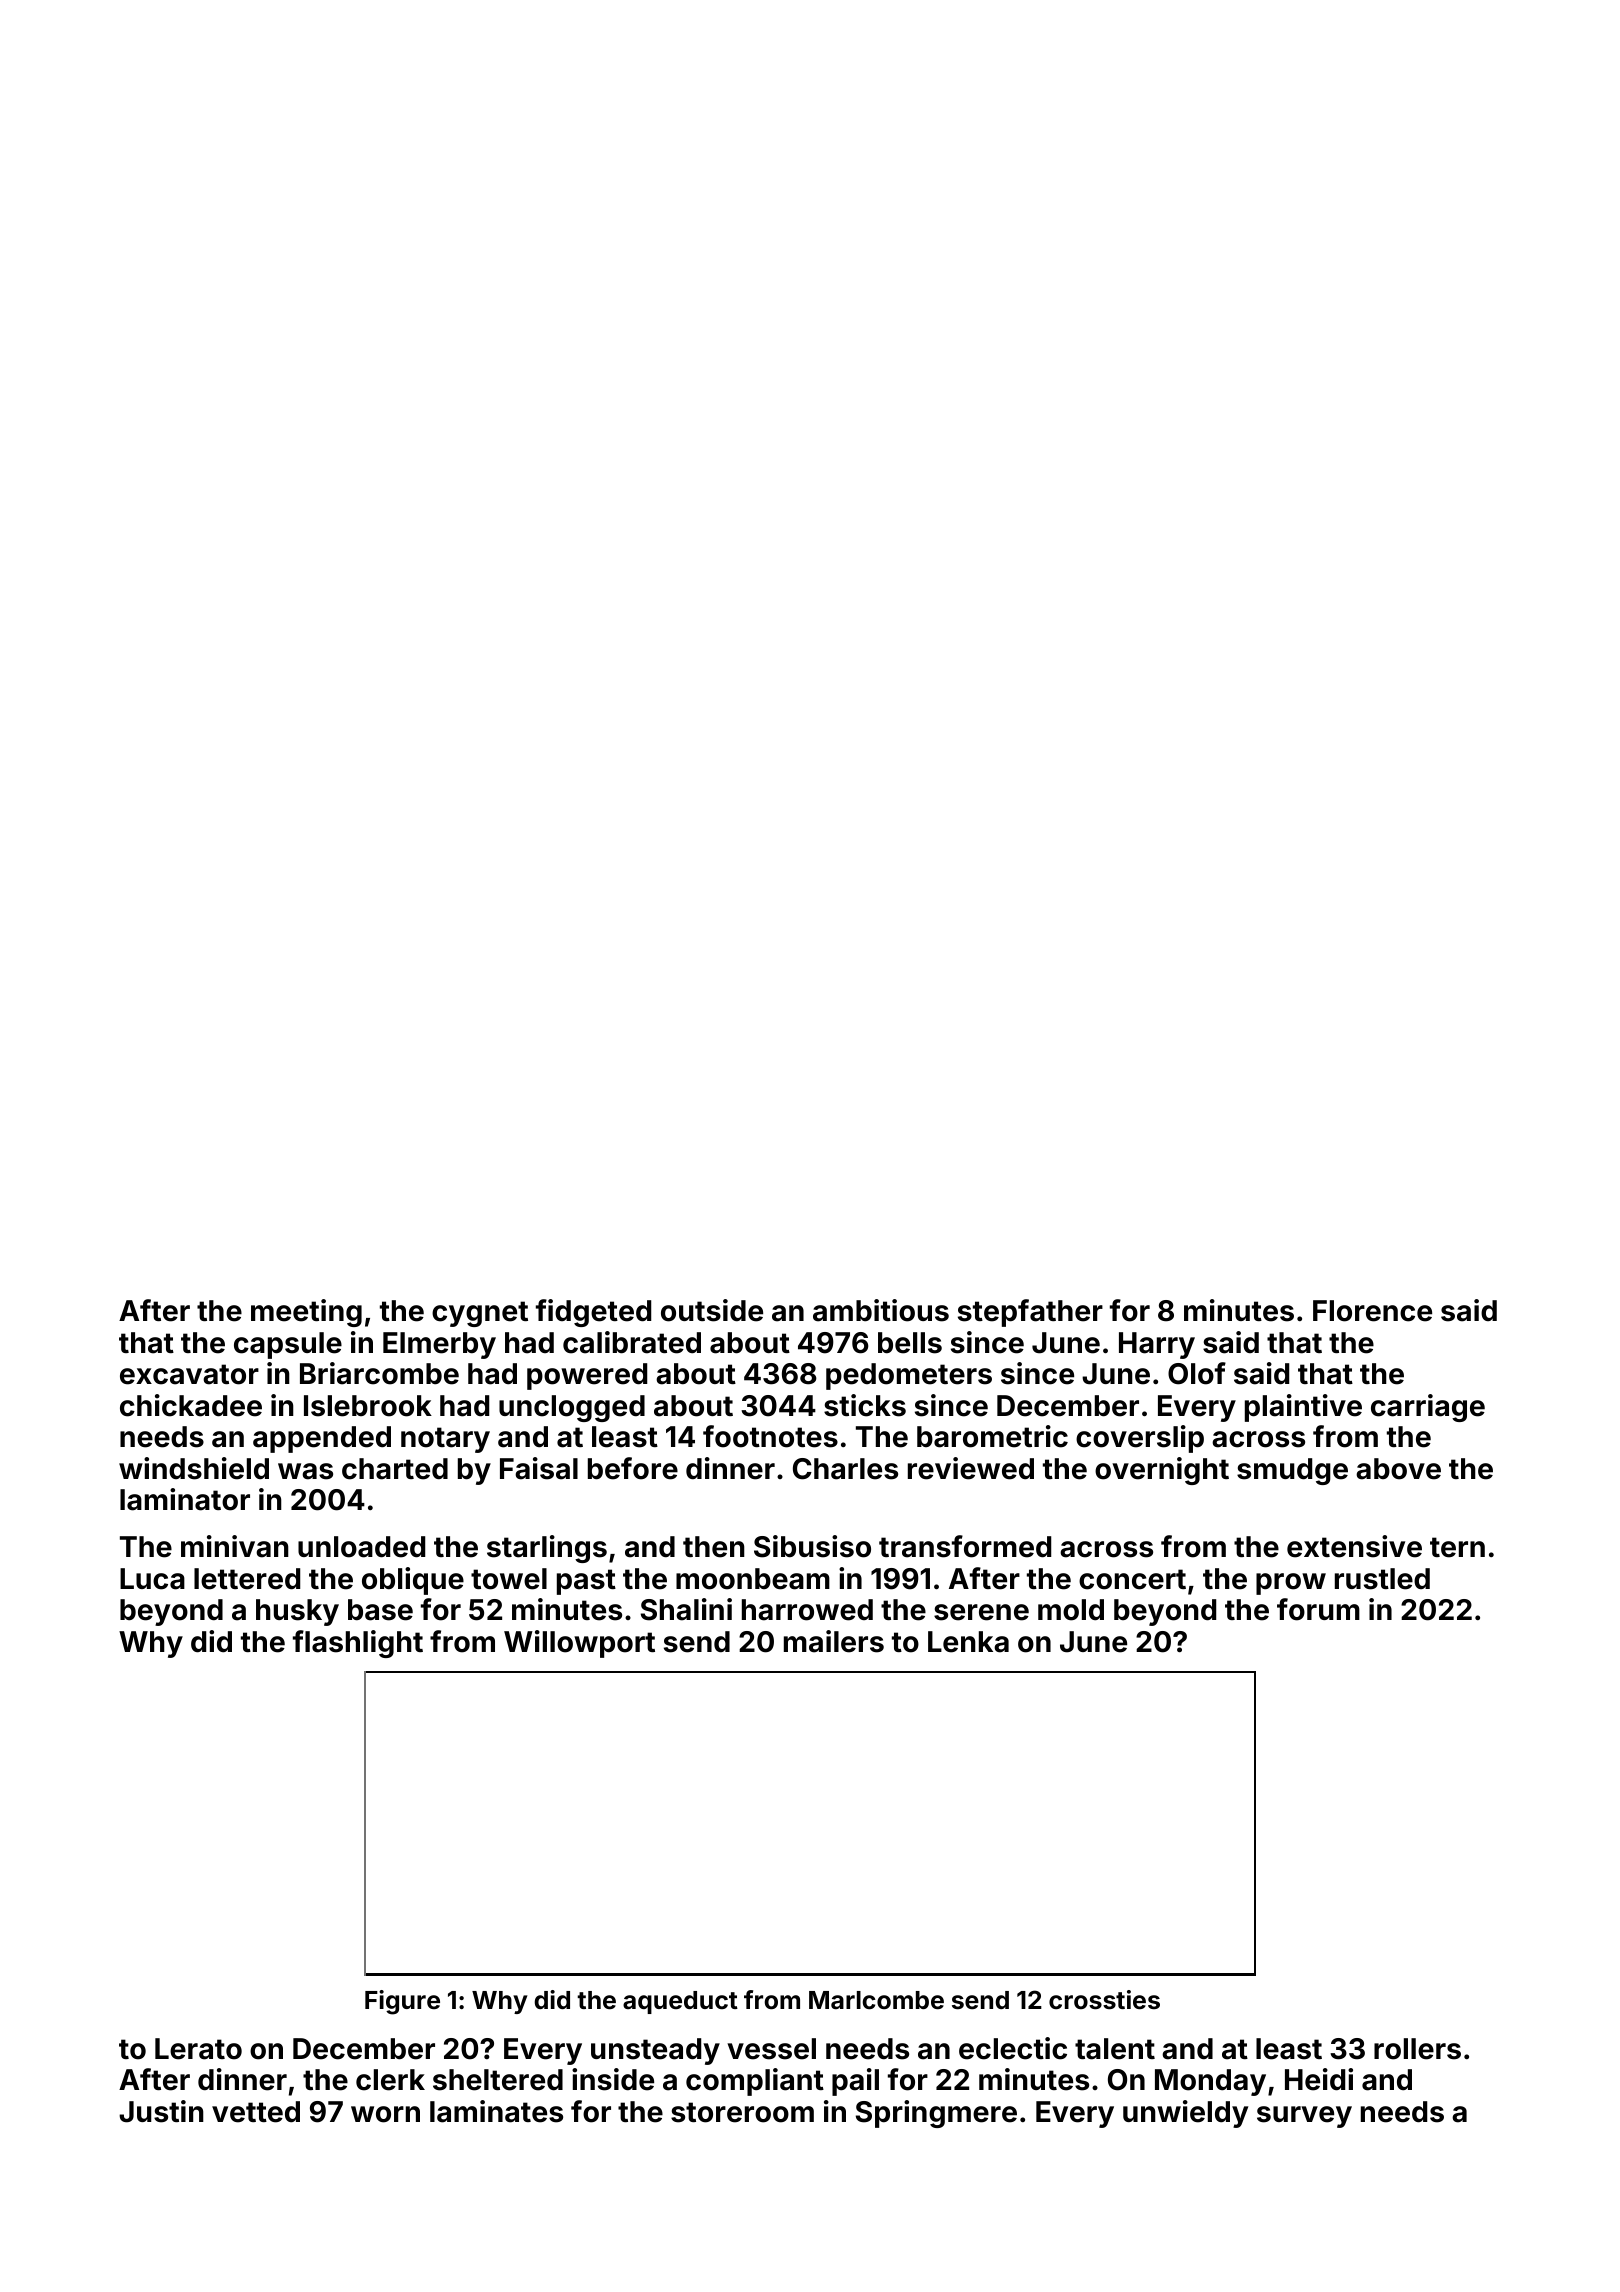 The width and height of the screenshot is (1620, 2292). I want to click on Figure, so click(402, 2002).
